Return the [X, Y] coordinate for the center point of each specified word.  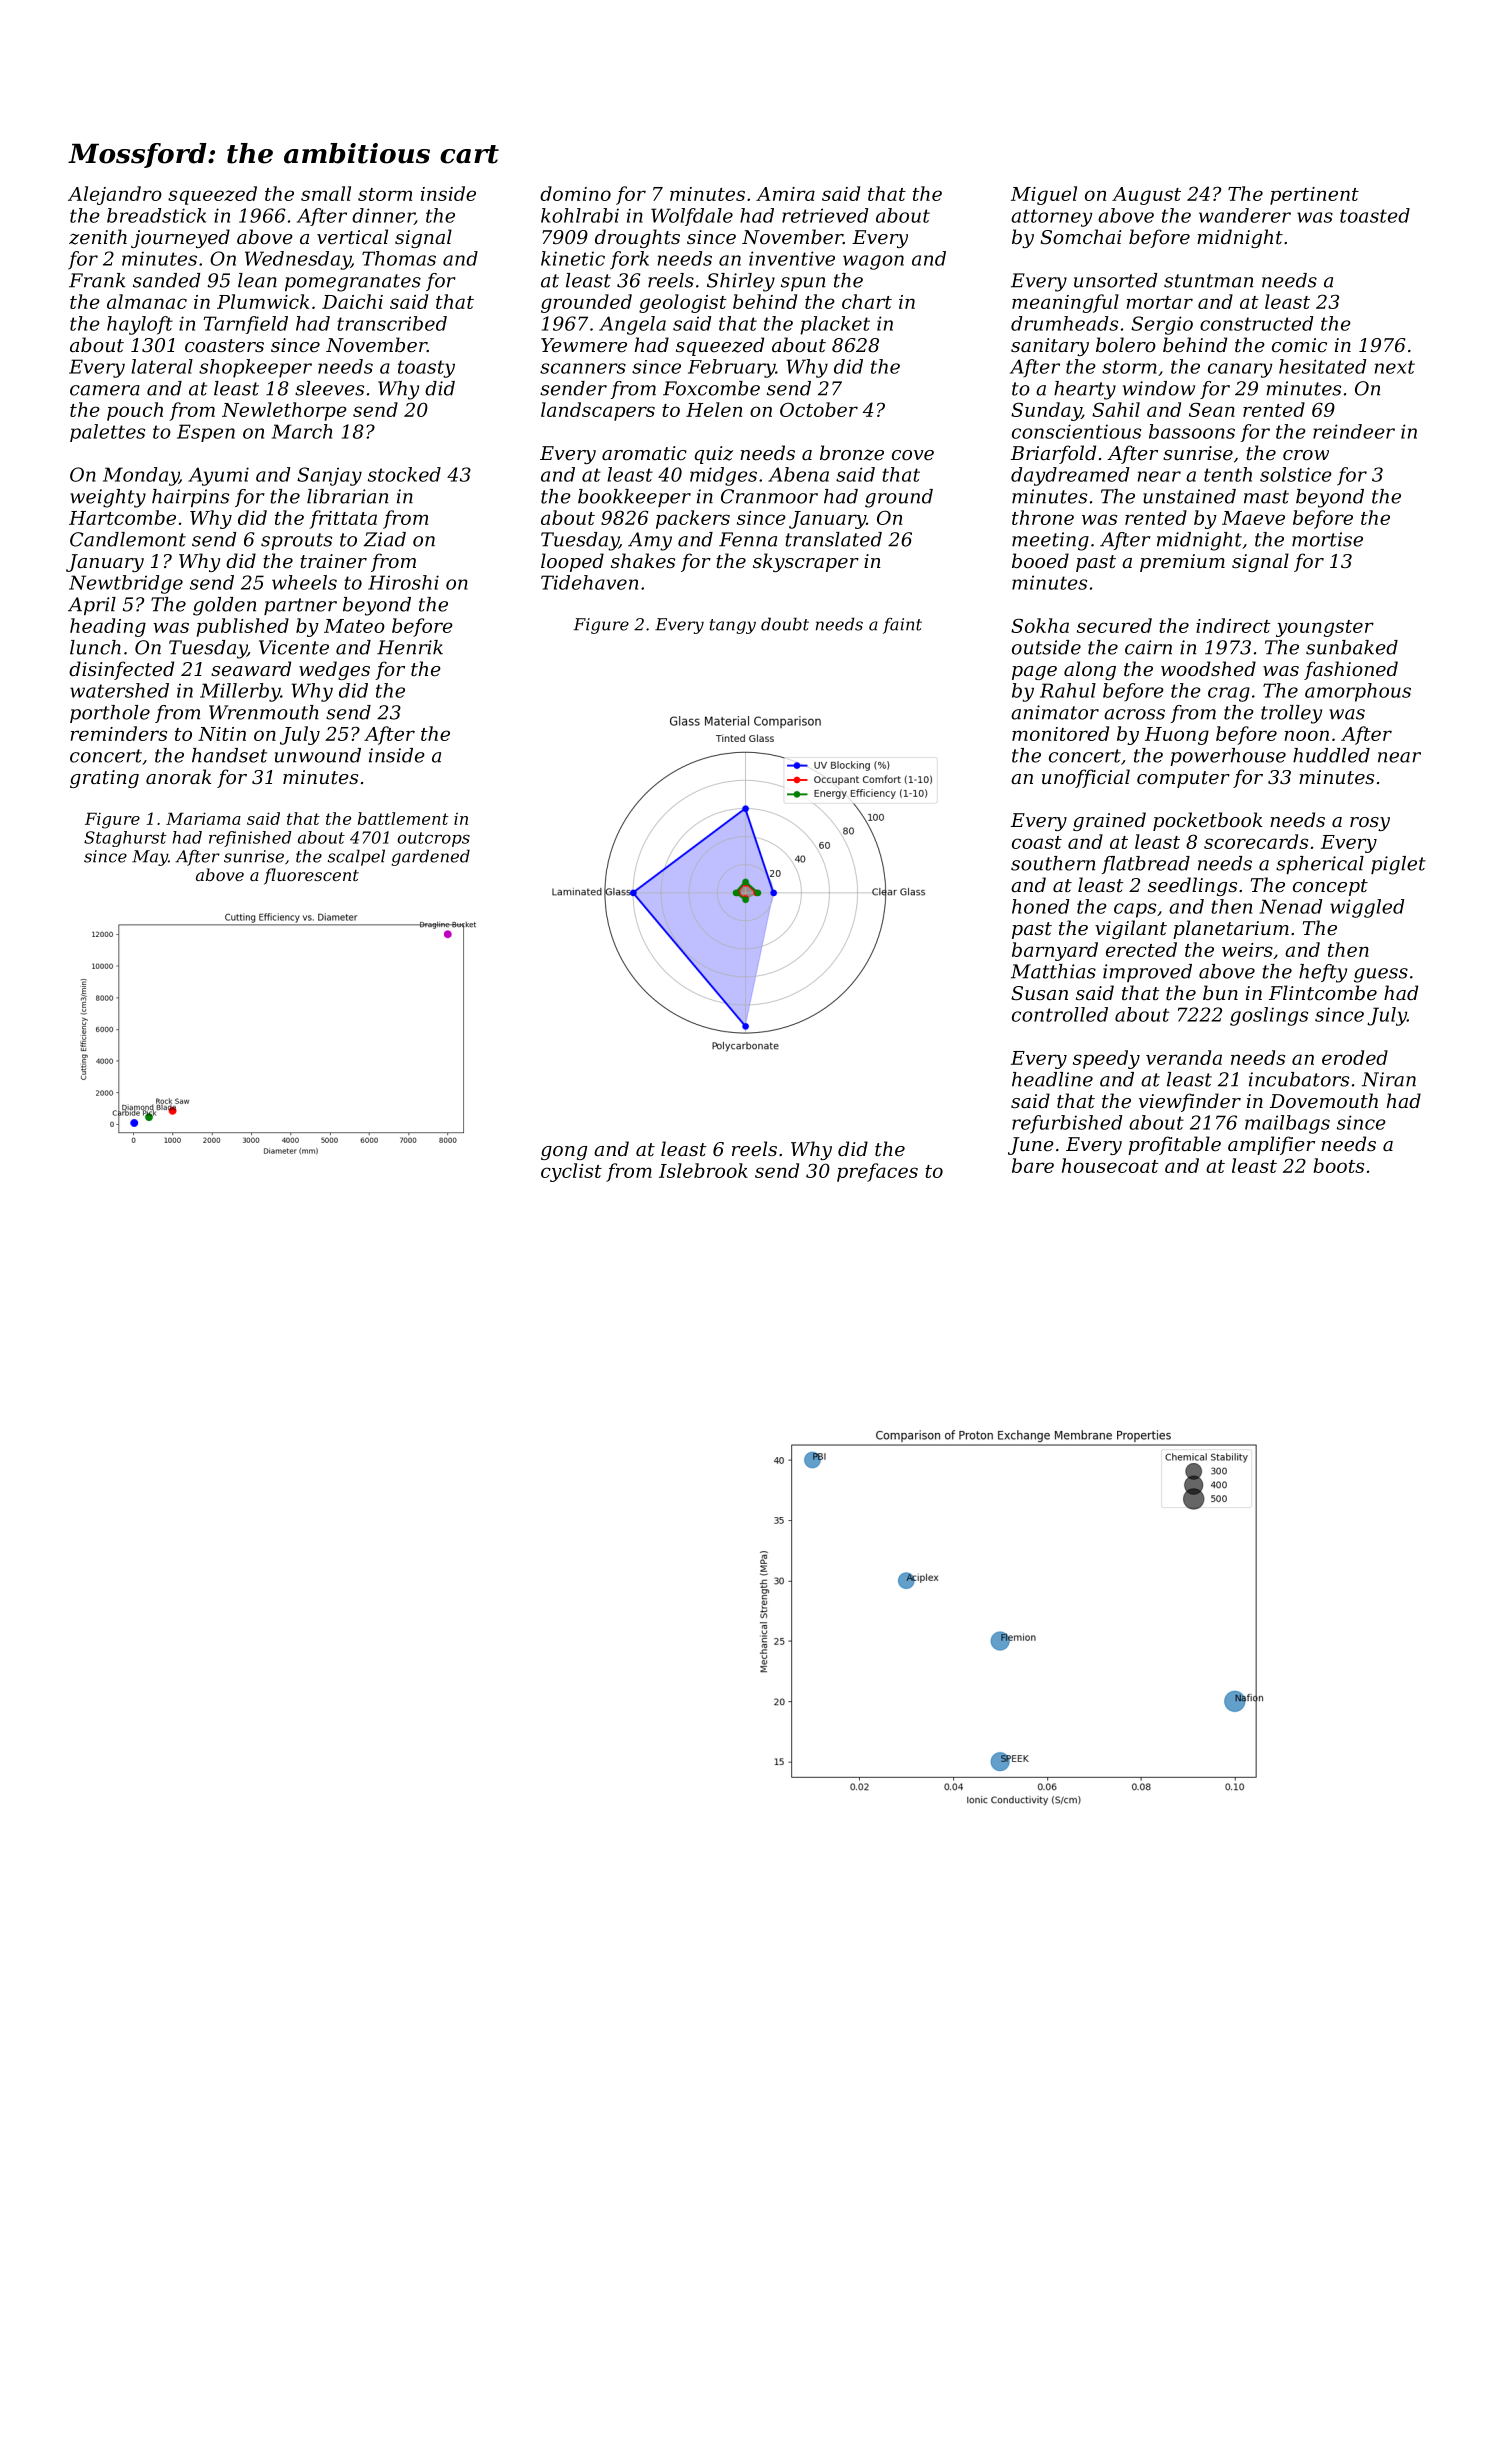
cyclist [571, 1172]
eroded [1355, 1057]
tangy [733, 626]
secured [1114, 625]
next [1395, 367]
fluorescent [311, 876]
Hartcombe [122, 517]
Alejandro [115, 195]
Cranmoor [769, 496]
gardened [430, 857]
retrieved [825, 215]
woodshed [1208, 668]
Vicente [294, 647]
